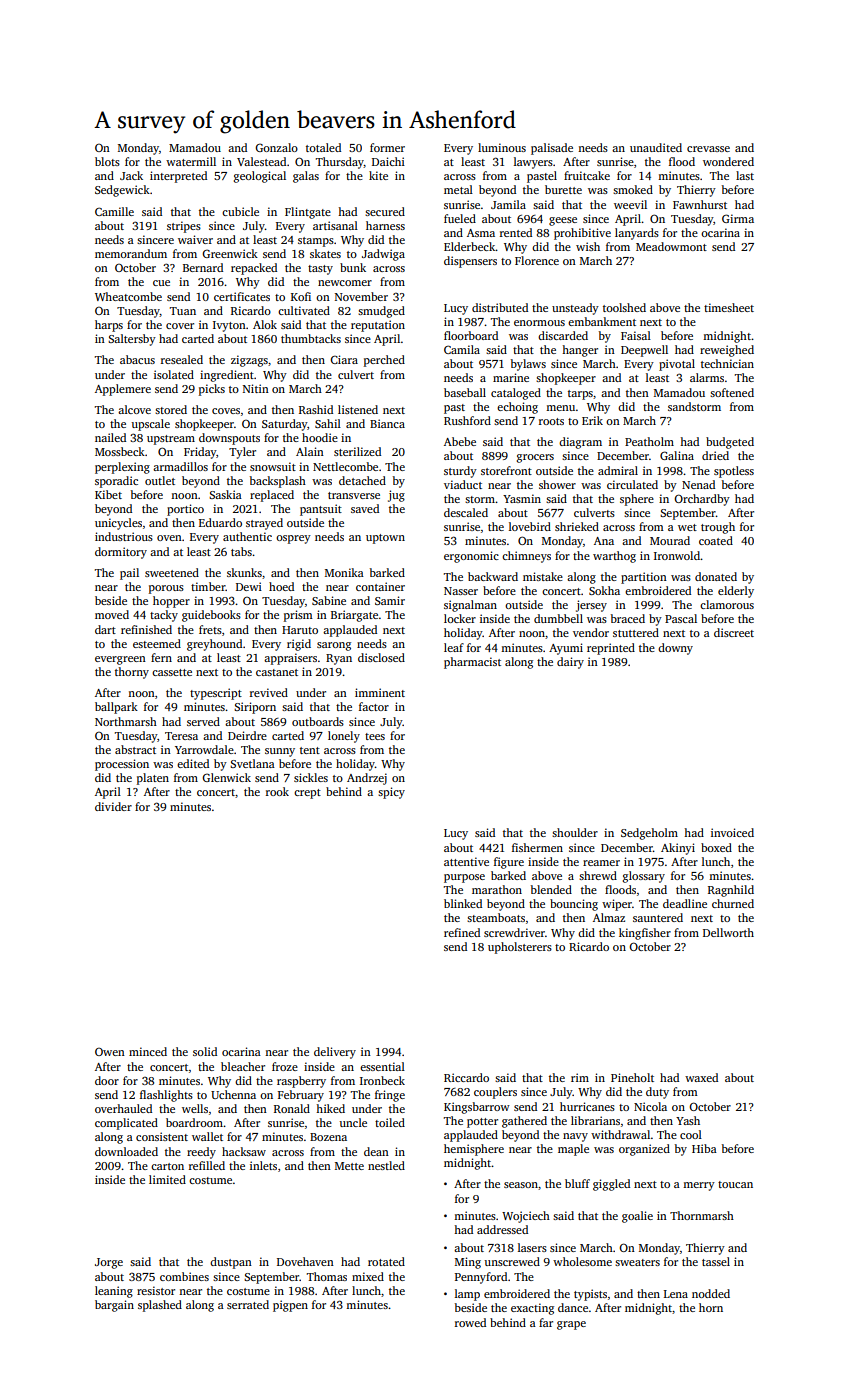 The width and height of the image is (849, 1400). What do you see at coordinates (386, 1165) in the image?
I see `nestled` at bounding box center [386, 1165].
